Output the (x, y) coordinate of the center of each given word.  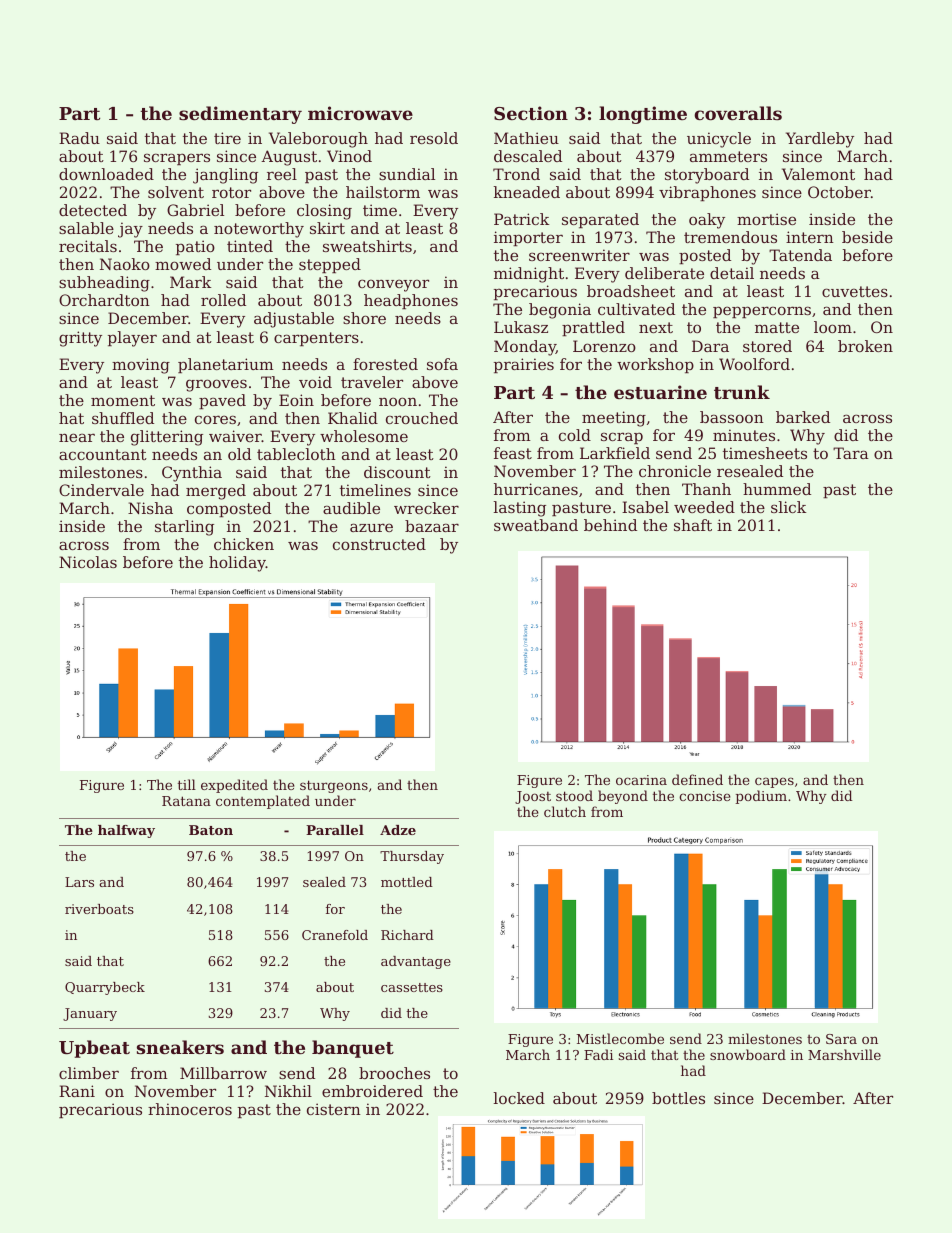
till (187, 784)
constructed (379, 544)
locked (519, 1098)
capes (774, 782)
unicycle (719, 140)
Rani (77, 1091)
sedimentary (240, 115)
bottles (678, 1098)
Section (531, 113)
